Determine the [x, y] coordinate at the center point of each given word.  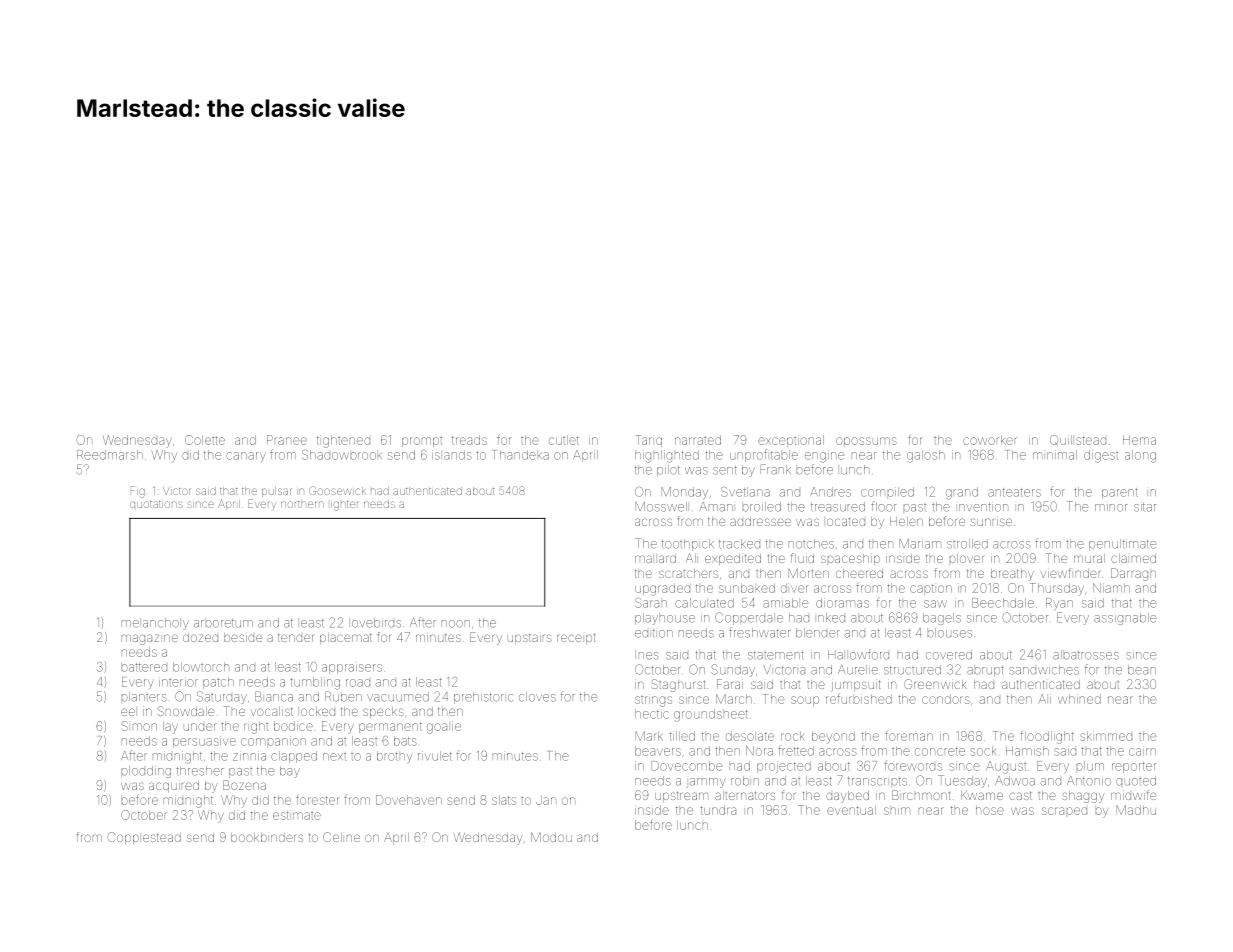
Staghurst [678, 685]
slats [504, 800]
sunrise [991, 522]
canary [246, 456]
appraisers [352, 668]
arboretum [223, 623]
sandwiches [1044, 670]
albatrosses [1086, 655]
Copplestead [144, 838]
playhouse [665, 619]
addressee [760, 521]
